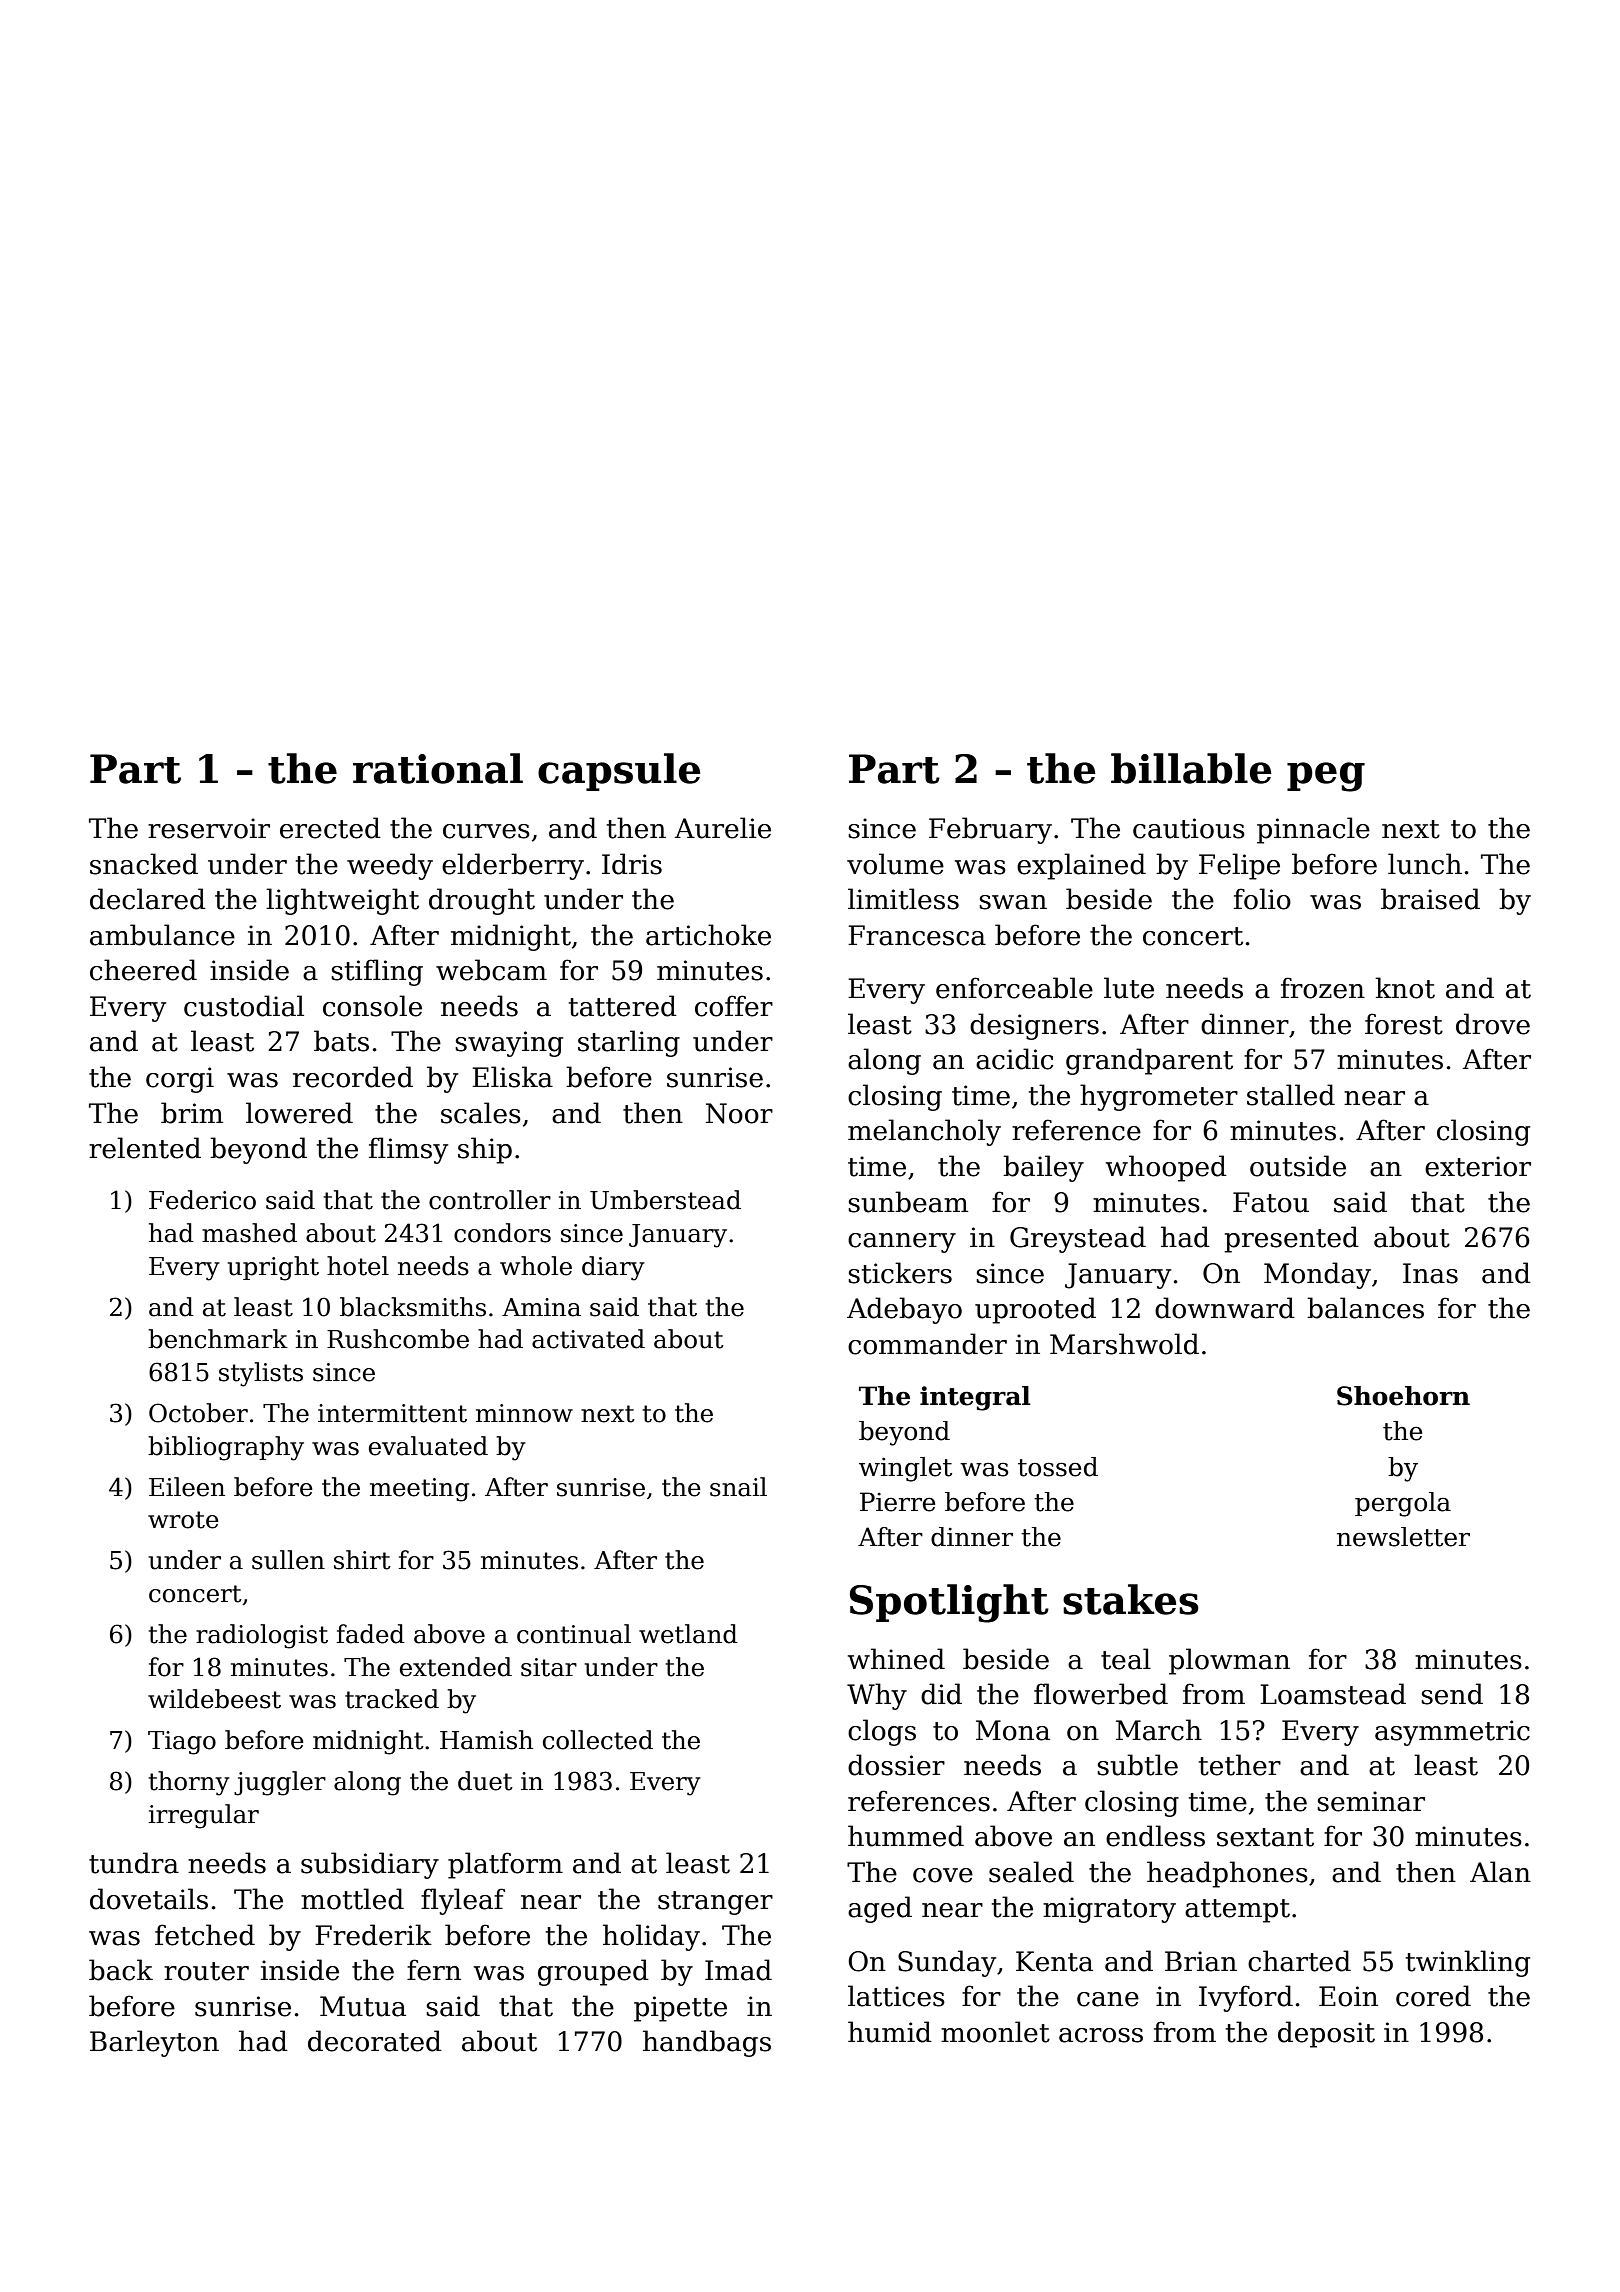 This document has height=2292, width=1620. Describe the element at coordinates (734, 1006) in the document. I see `coffer` at that location.
